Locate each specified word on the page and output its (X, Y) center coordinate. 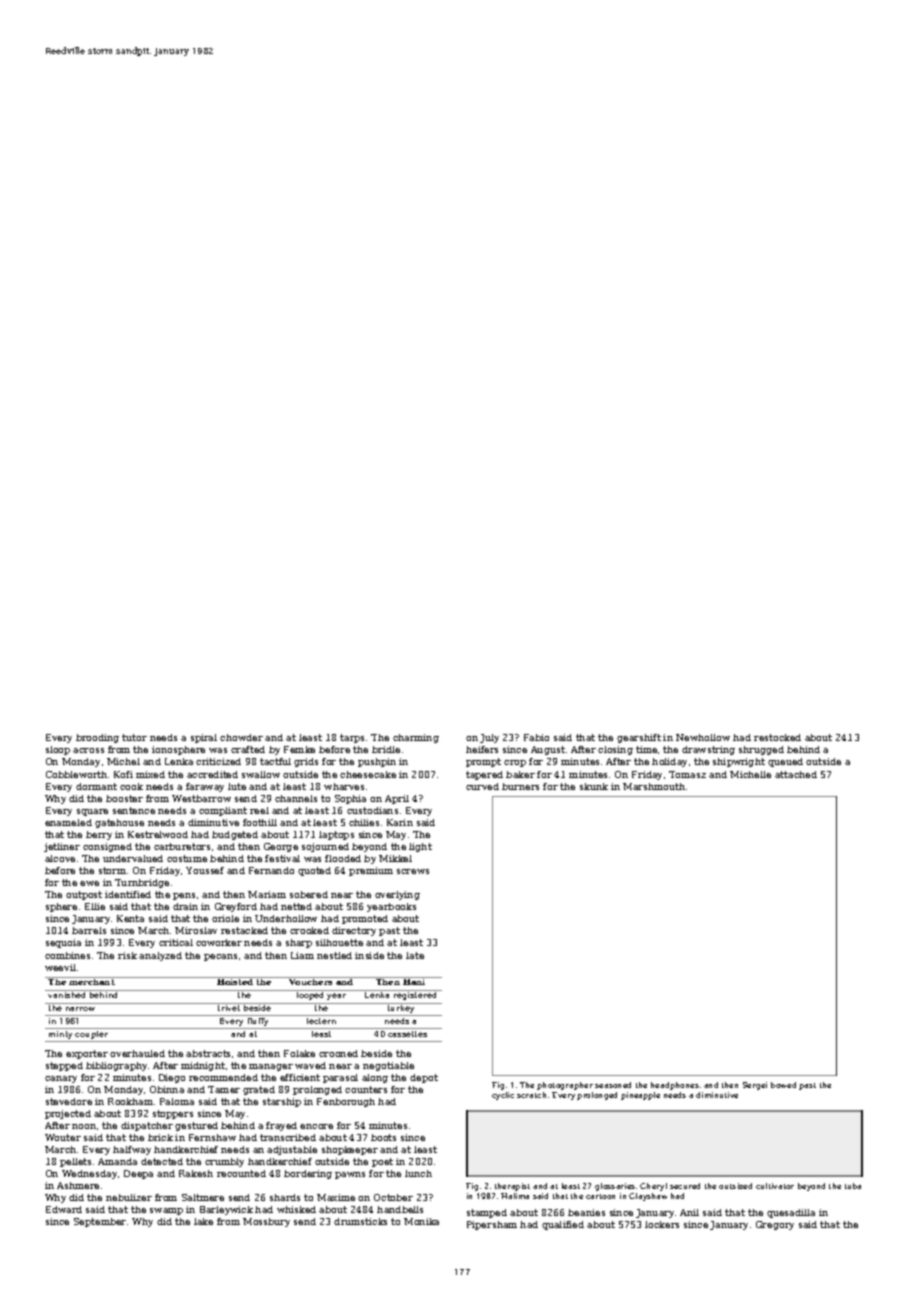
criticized (218, 761)
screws (413, 871)
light (420, 847)
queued (785, 762)
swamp (166, 1211)
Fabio (536, 737)
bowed (783, 1085)
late (415, 955)
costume (187, 858)
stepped (64, 1066)
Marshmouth (654, 786)
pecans (220, 957)
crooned (338, 1053)
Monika (421, 1221)
